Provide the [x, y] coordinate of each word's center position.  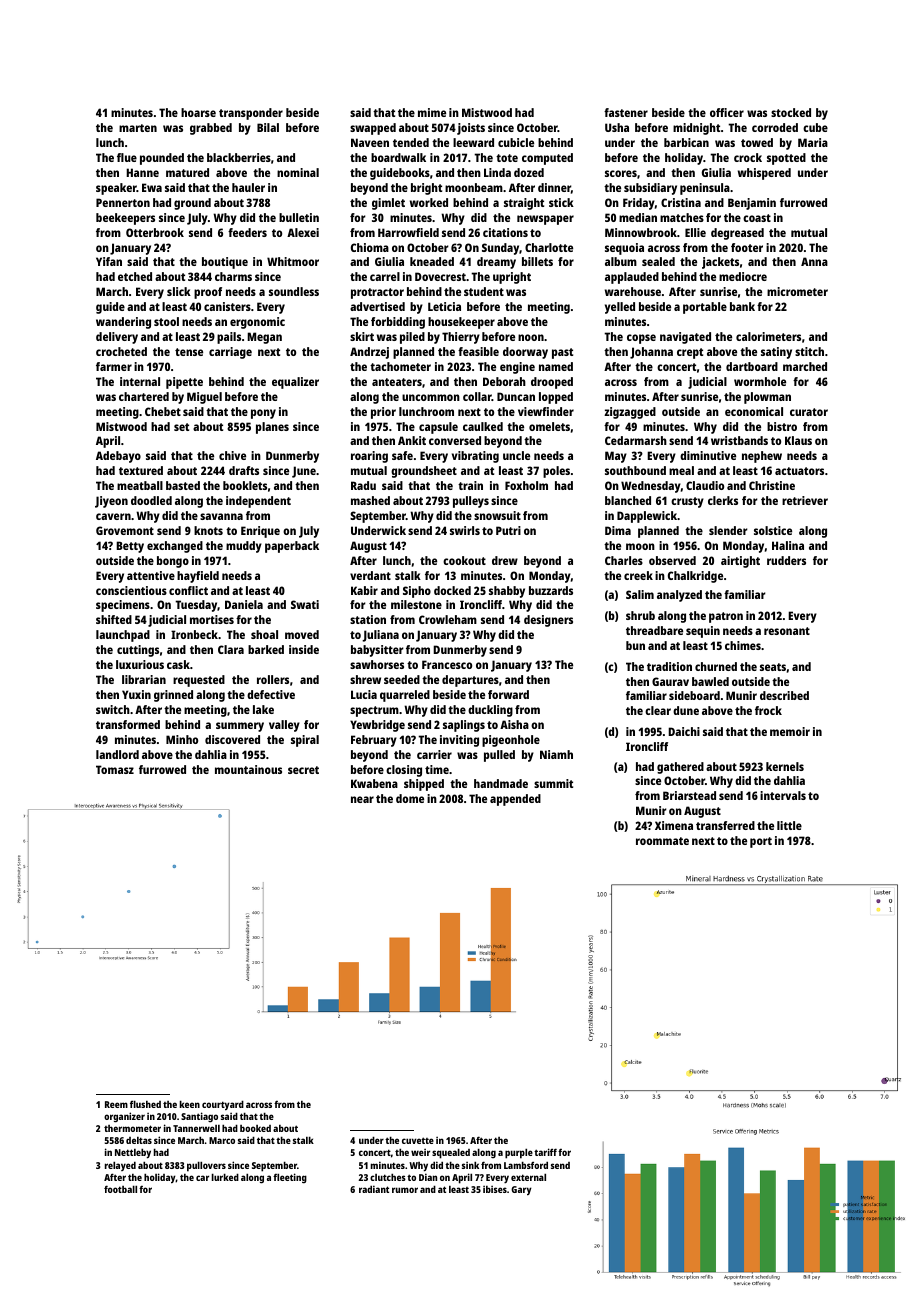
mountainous [248, 769]
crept [690, 353]
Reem [116, 1104]
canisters [227, 306]
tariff [545, 1152]
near [362, 799]
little [789, 825]
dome [410, 798]
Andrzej [369, 353]
